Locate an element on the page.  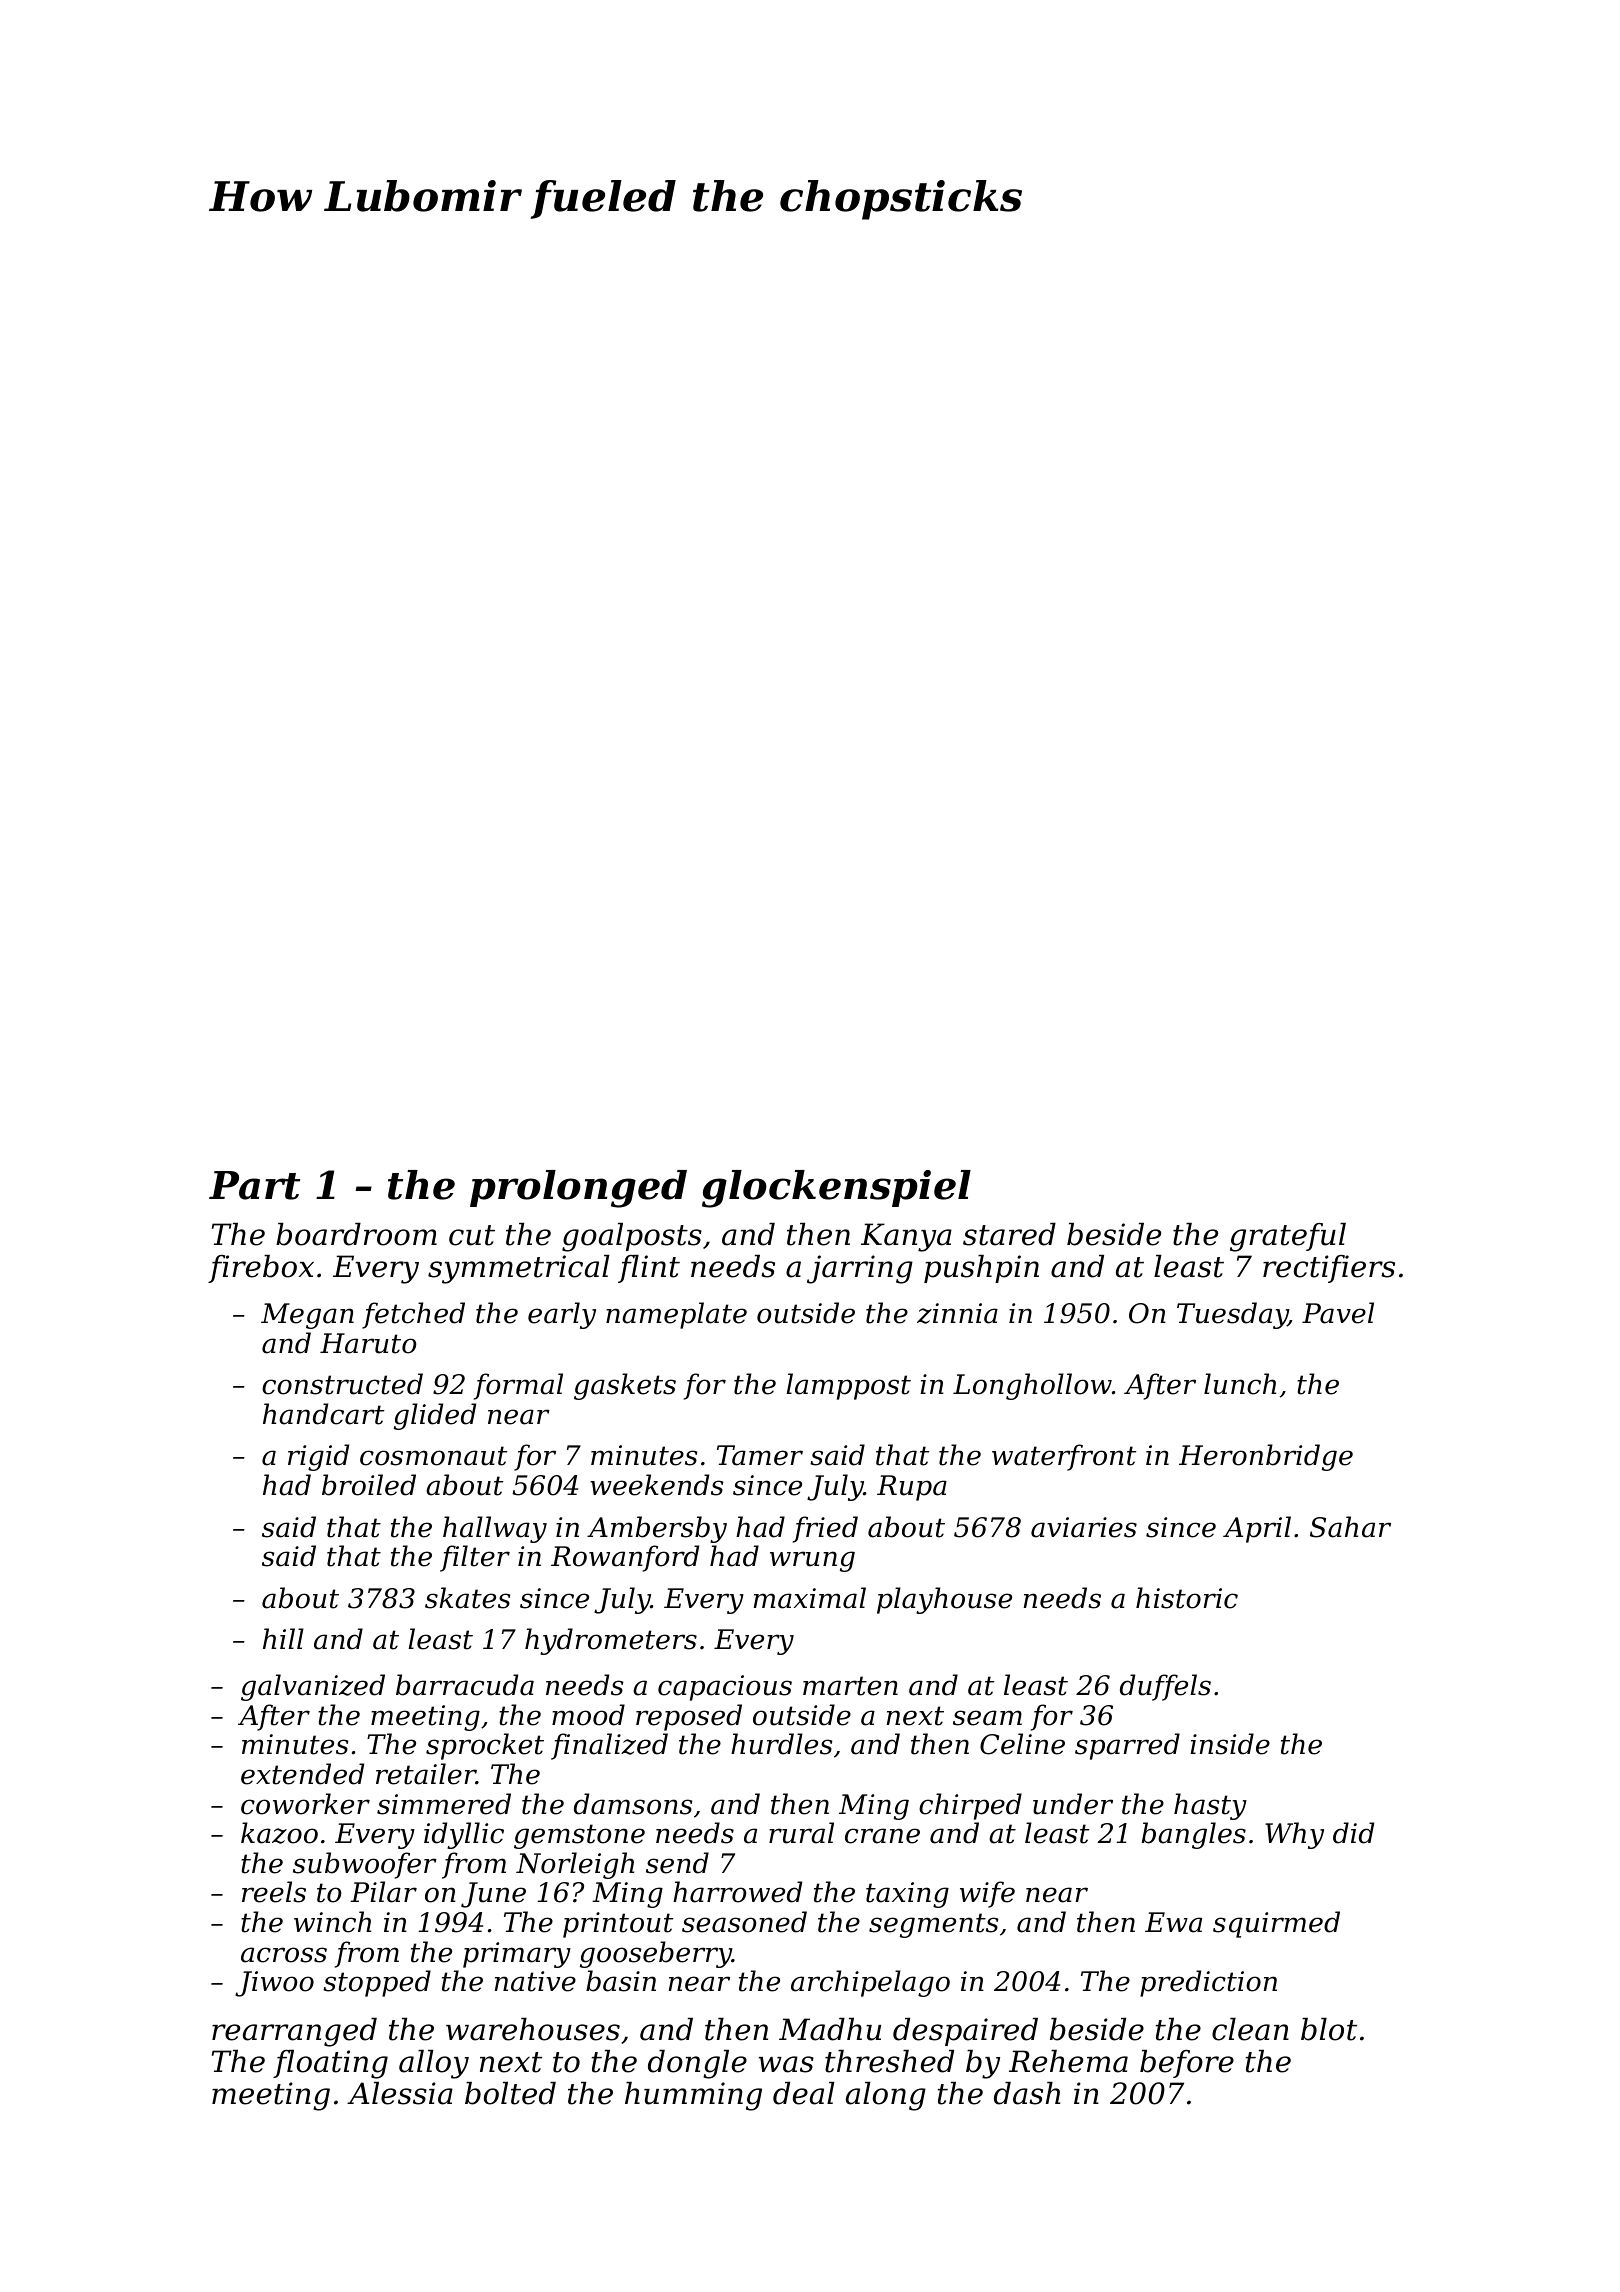
stared is located at coordinates (1009, 1234).
